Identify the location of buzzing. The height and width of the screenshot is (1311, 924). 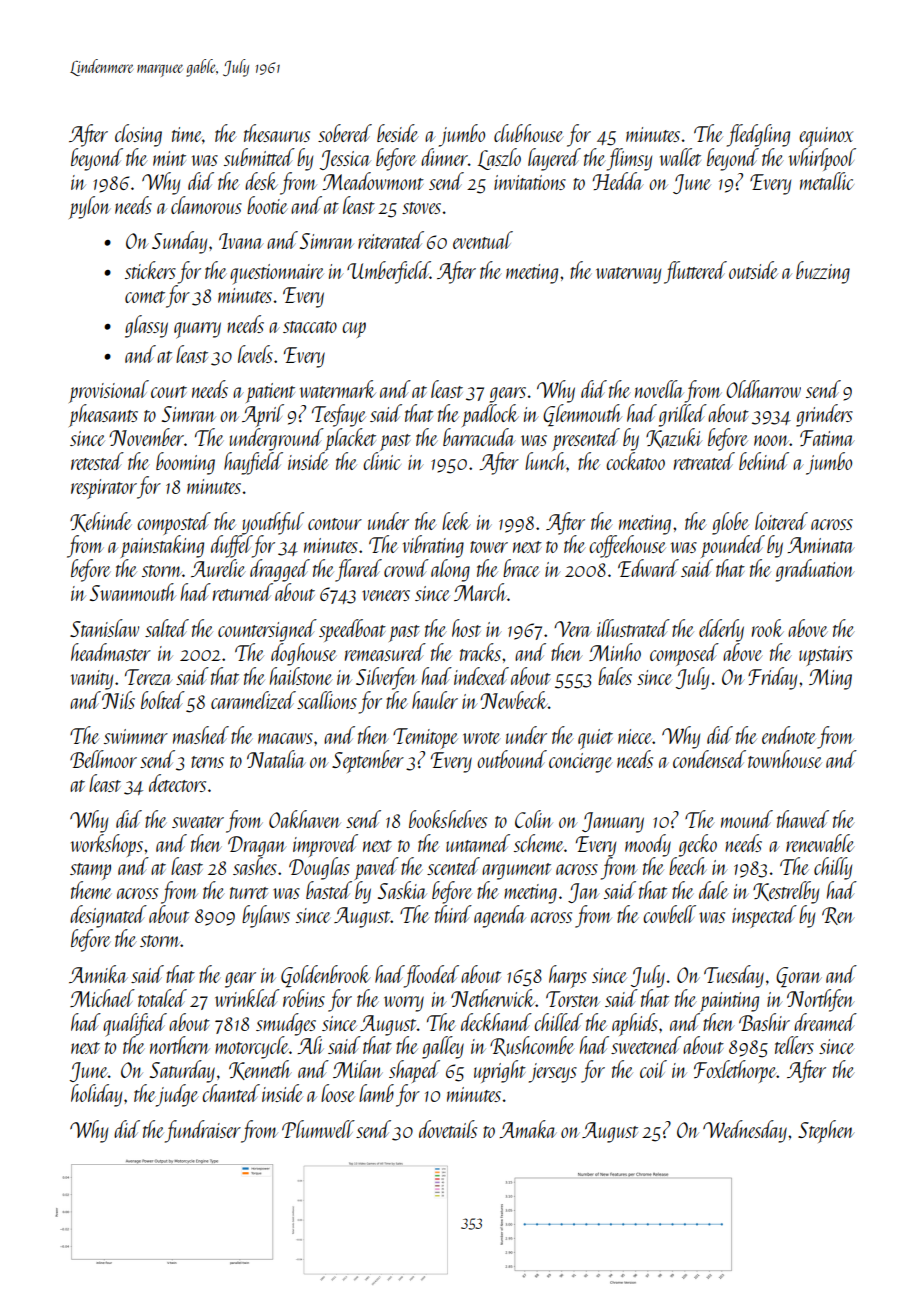
(823, 272).
